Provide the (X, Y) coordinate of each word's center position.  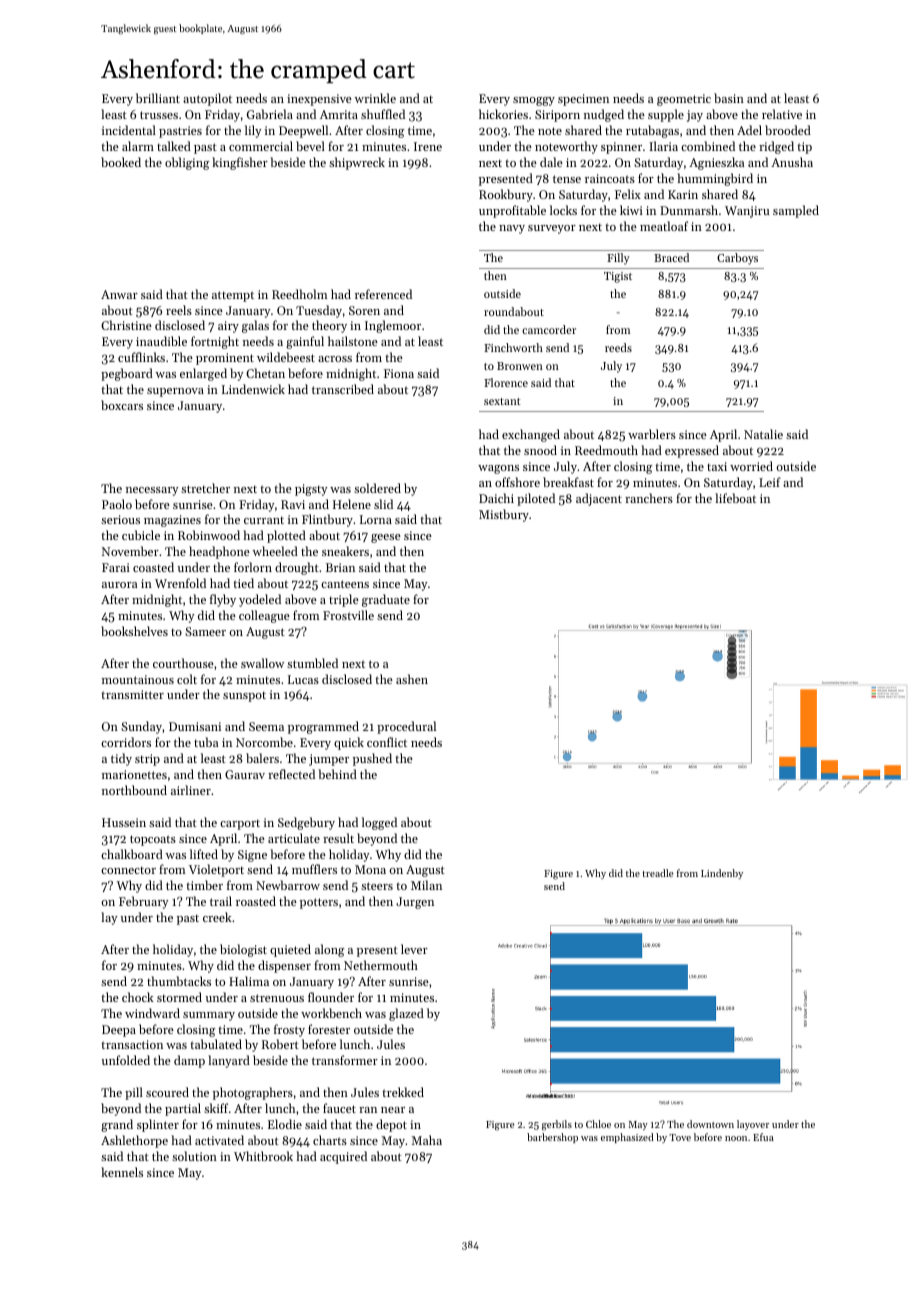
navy (512, 229)
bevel (310, 146)
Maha (427, 1140)
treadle (657, 873)
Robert (280, 1044)
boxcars (122, 405)
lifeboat (735, 498)
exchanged (531, 435)
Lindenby (722, 874)
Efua (763, 1137)
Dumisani (195, 726)
